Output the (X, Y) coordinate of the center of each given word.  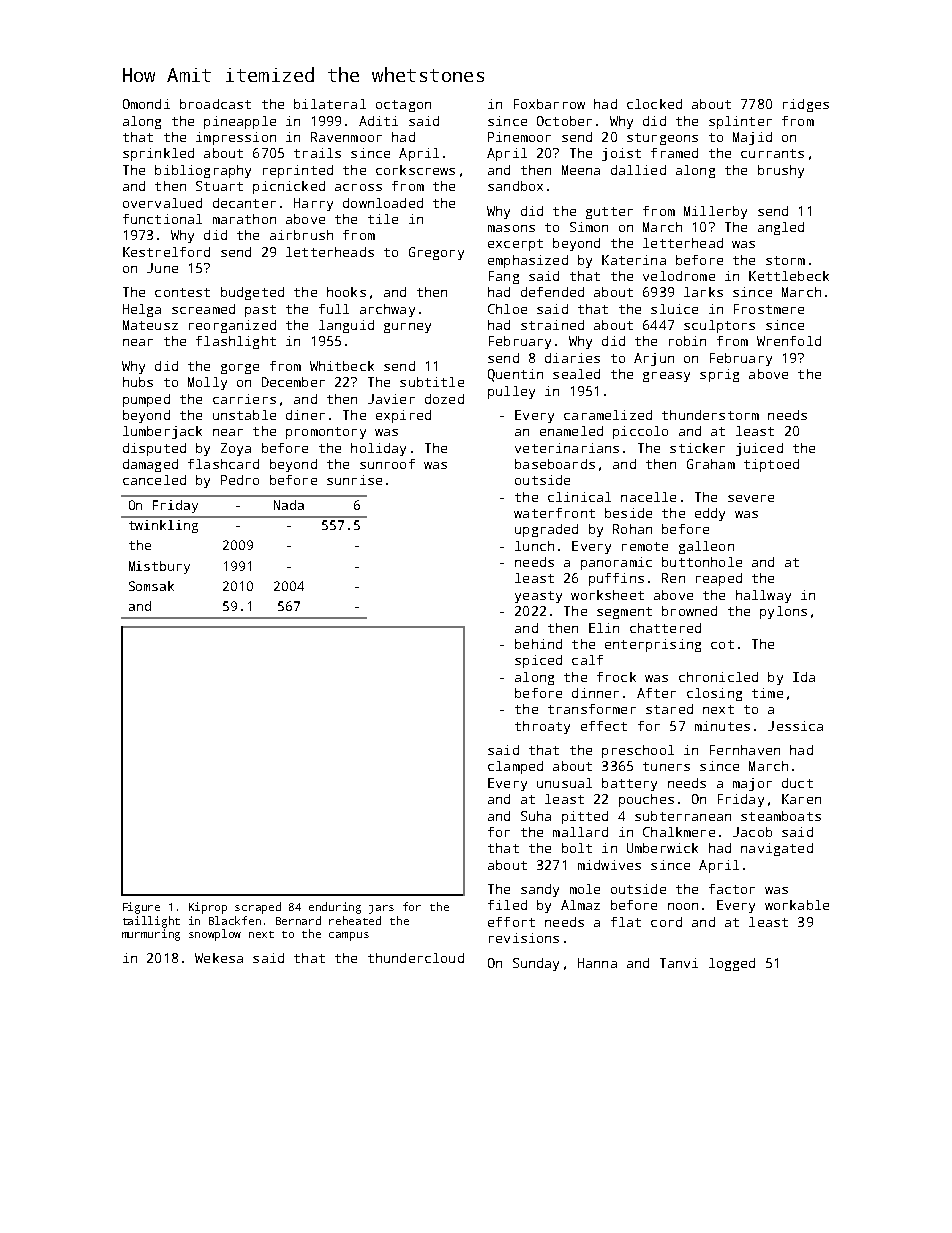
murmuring (151, 935)
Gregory (436, 253)
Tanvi (679, 963)
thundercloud (416, 958)
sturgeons (662, 139)
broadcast (215, 104)
